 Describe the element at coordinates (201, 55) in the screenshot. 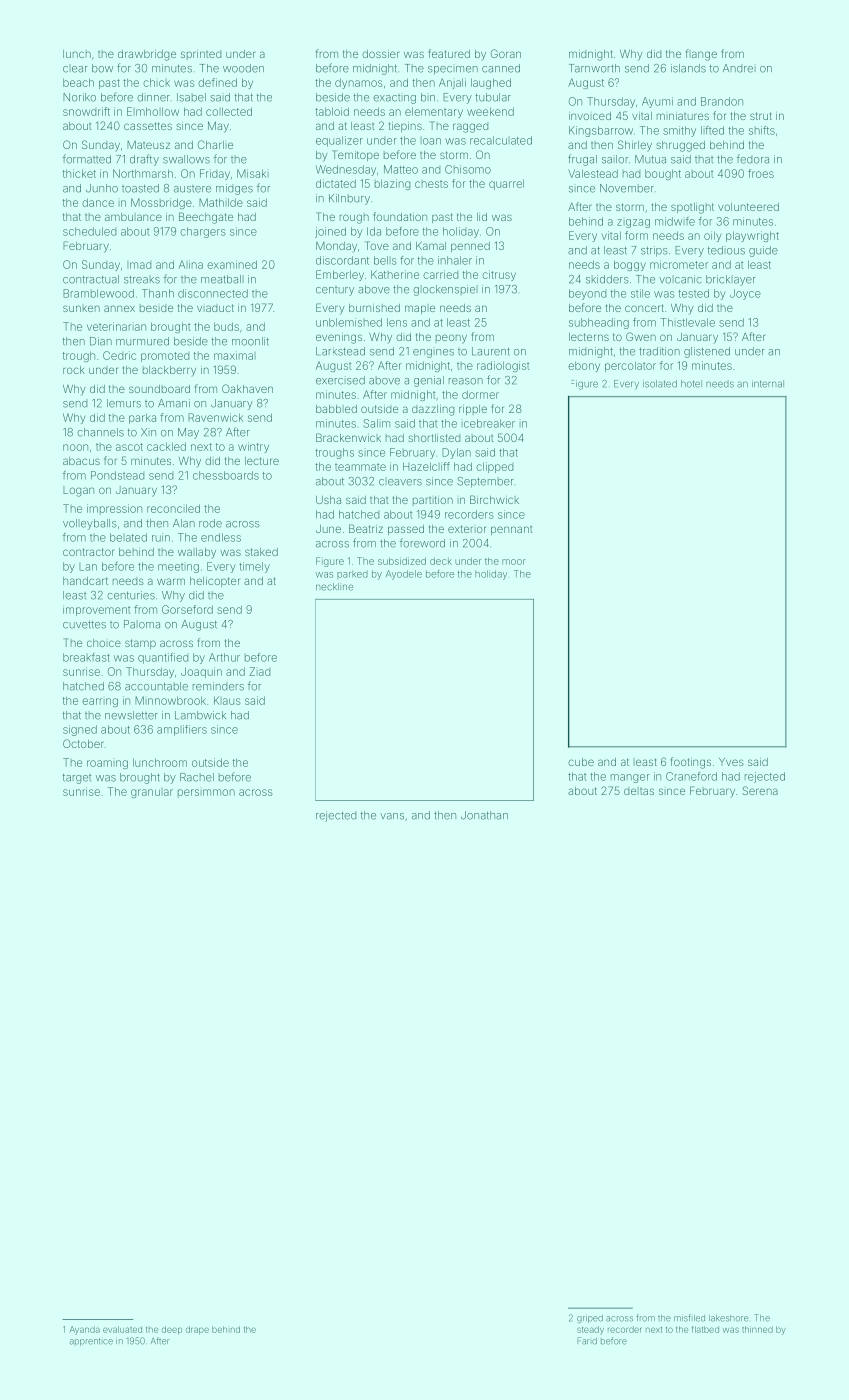

I see `sprinted` at that location.
